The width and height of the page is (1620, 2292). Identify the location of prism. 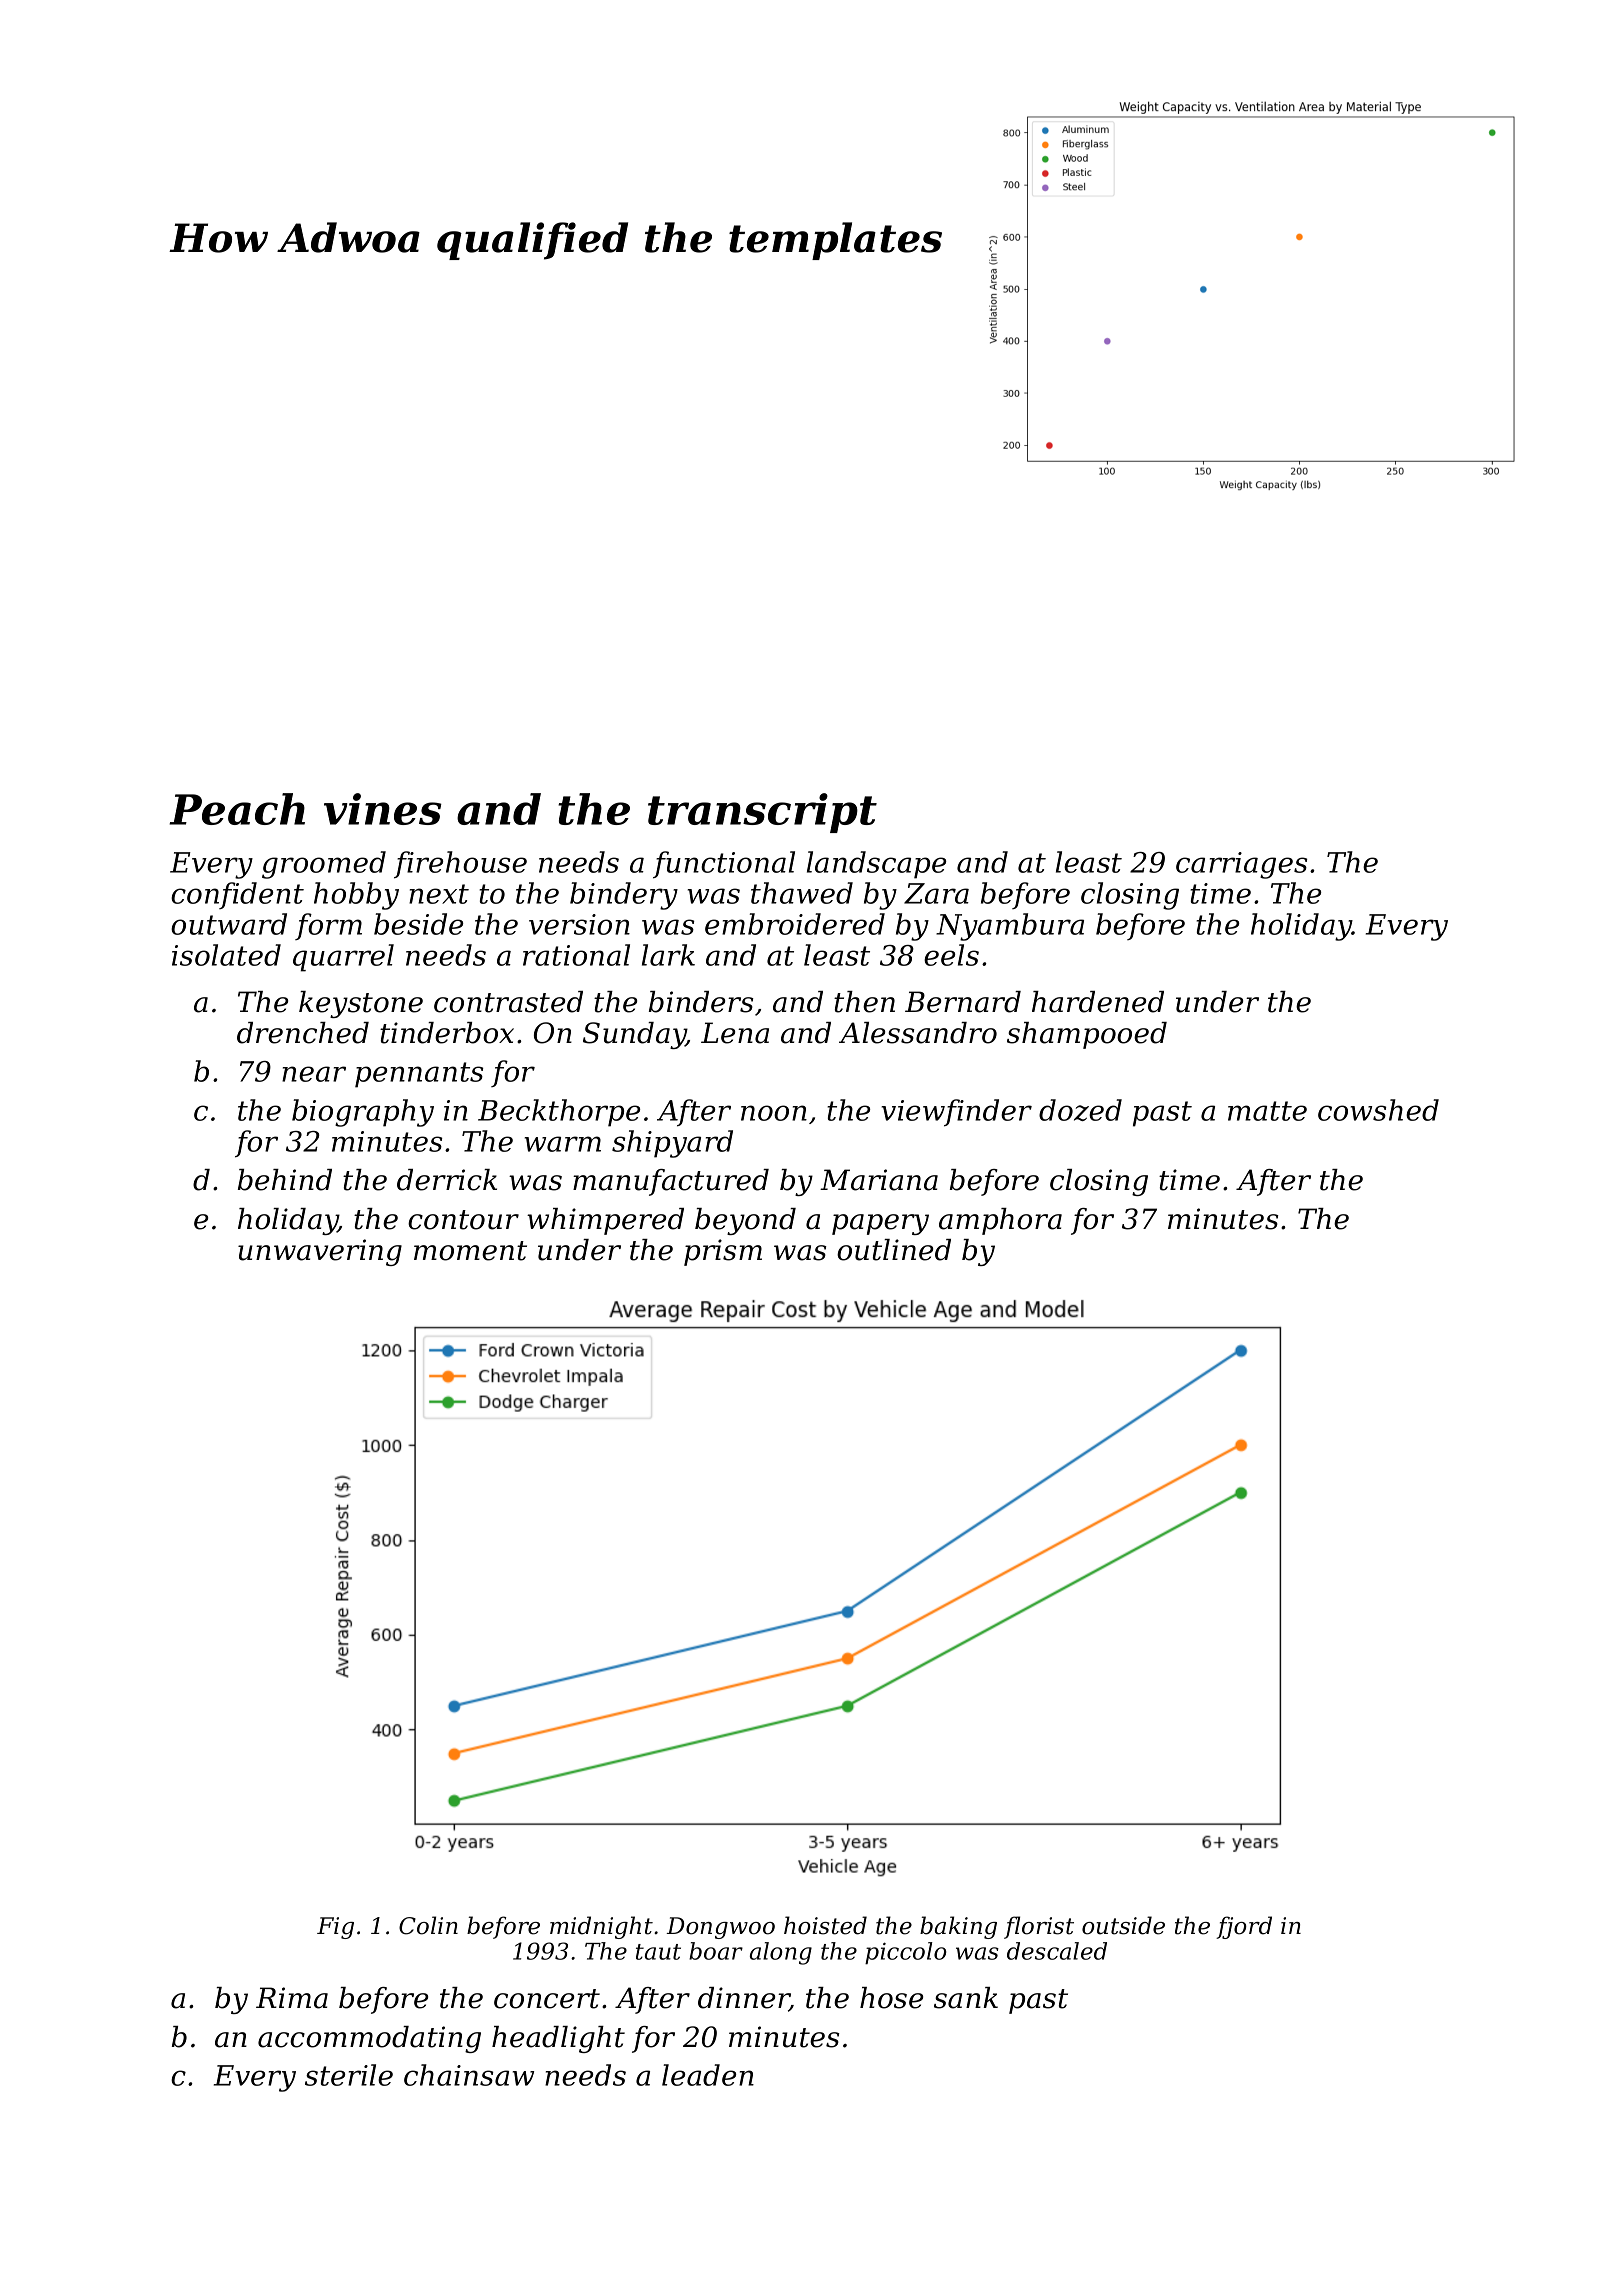
(723, 1252).
